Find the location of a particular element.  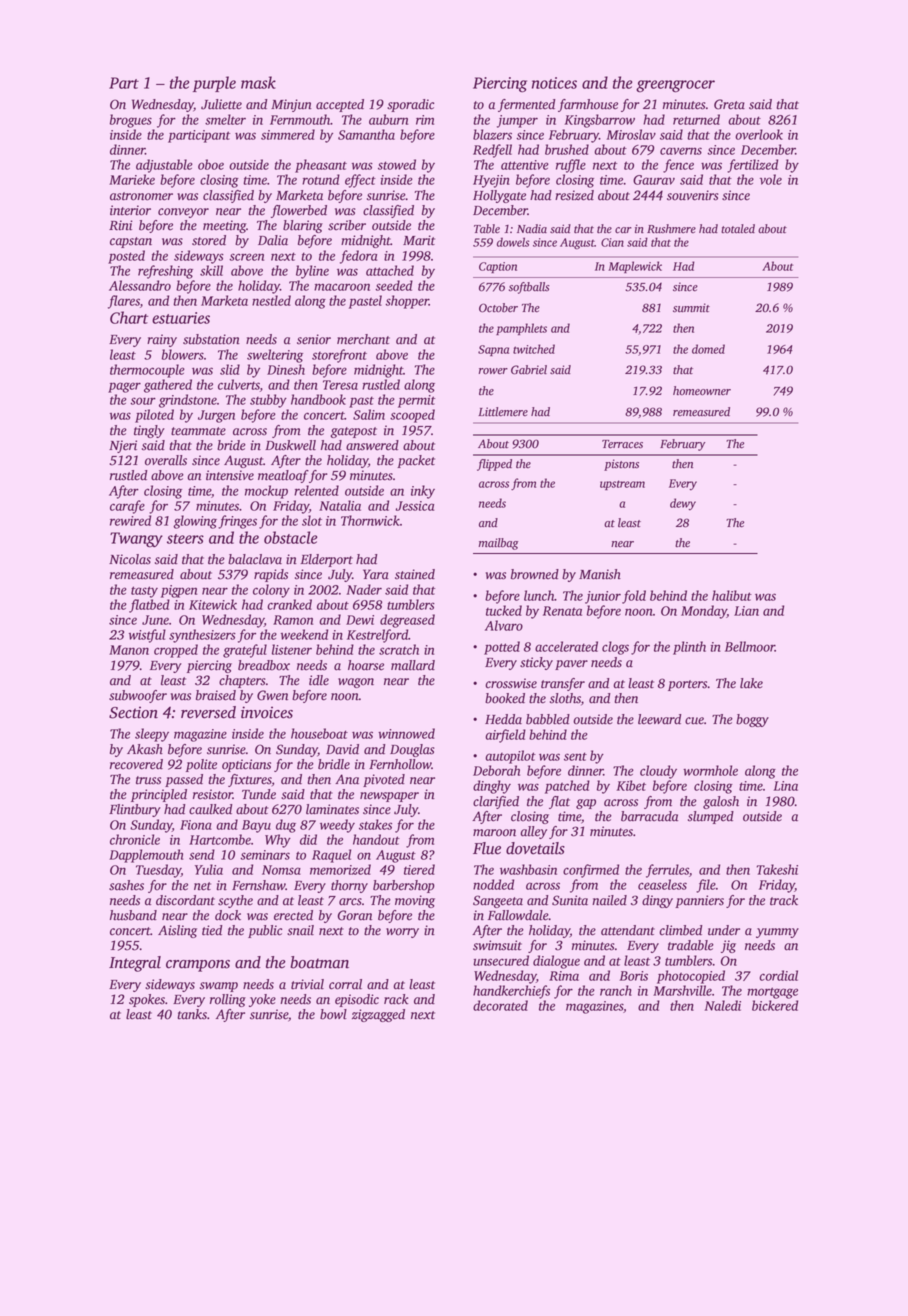

bickered is located at coordinates (775, 1005).
